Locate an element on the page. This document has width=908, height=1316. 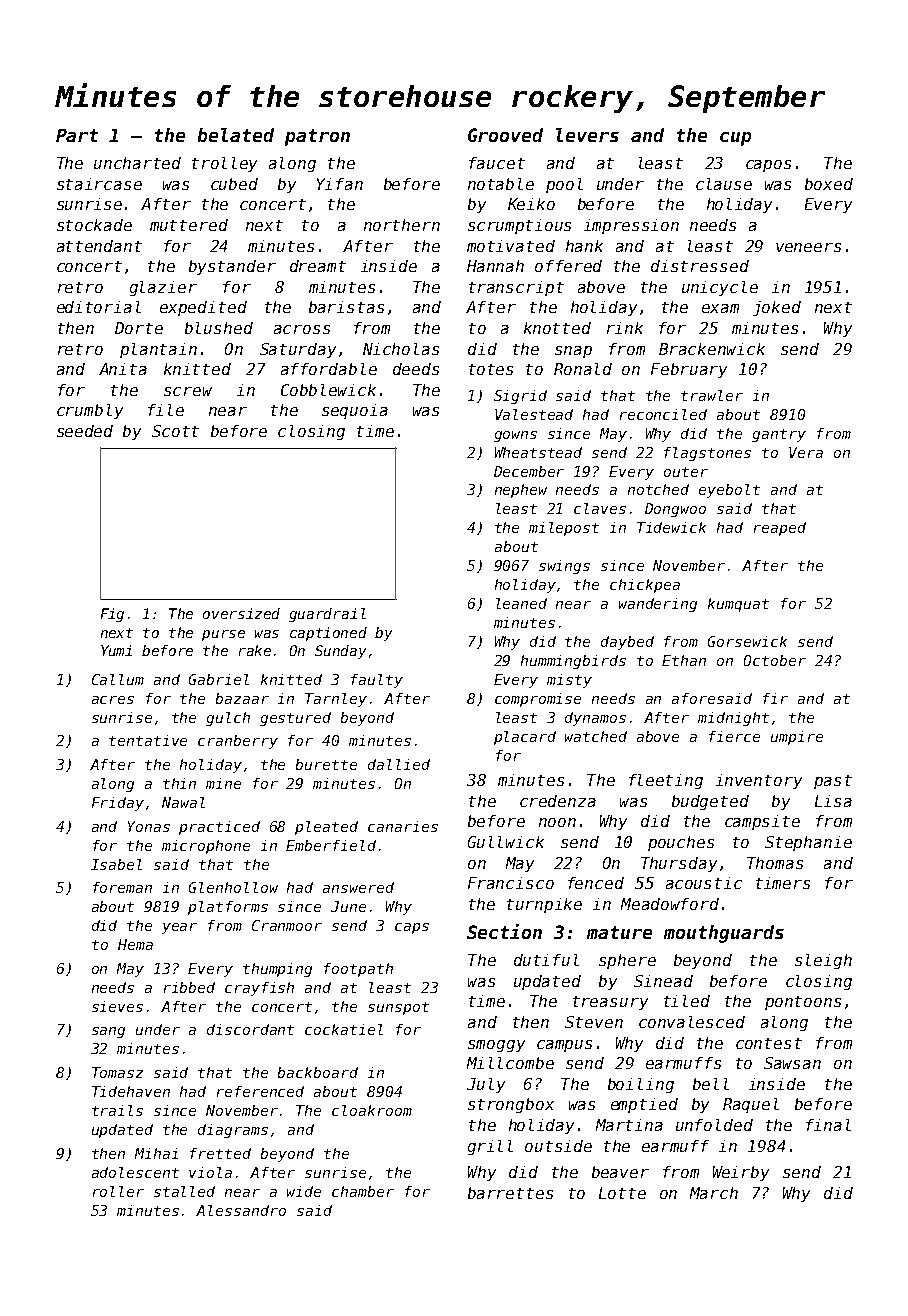
final is located at coordinates (828, 1125).
